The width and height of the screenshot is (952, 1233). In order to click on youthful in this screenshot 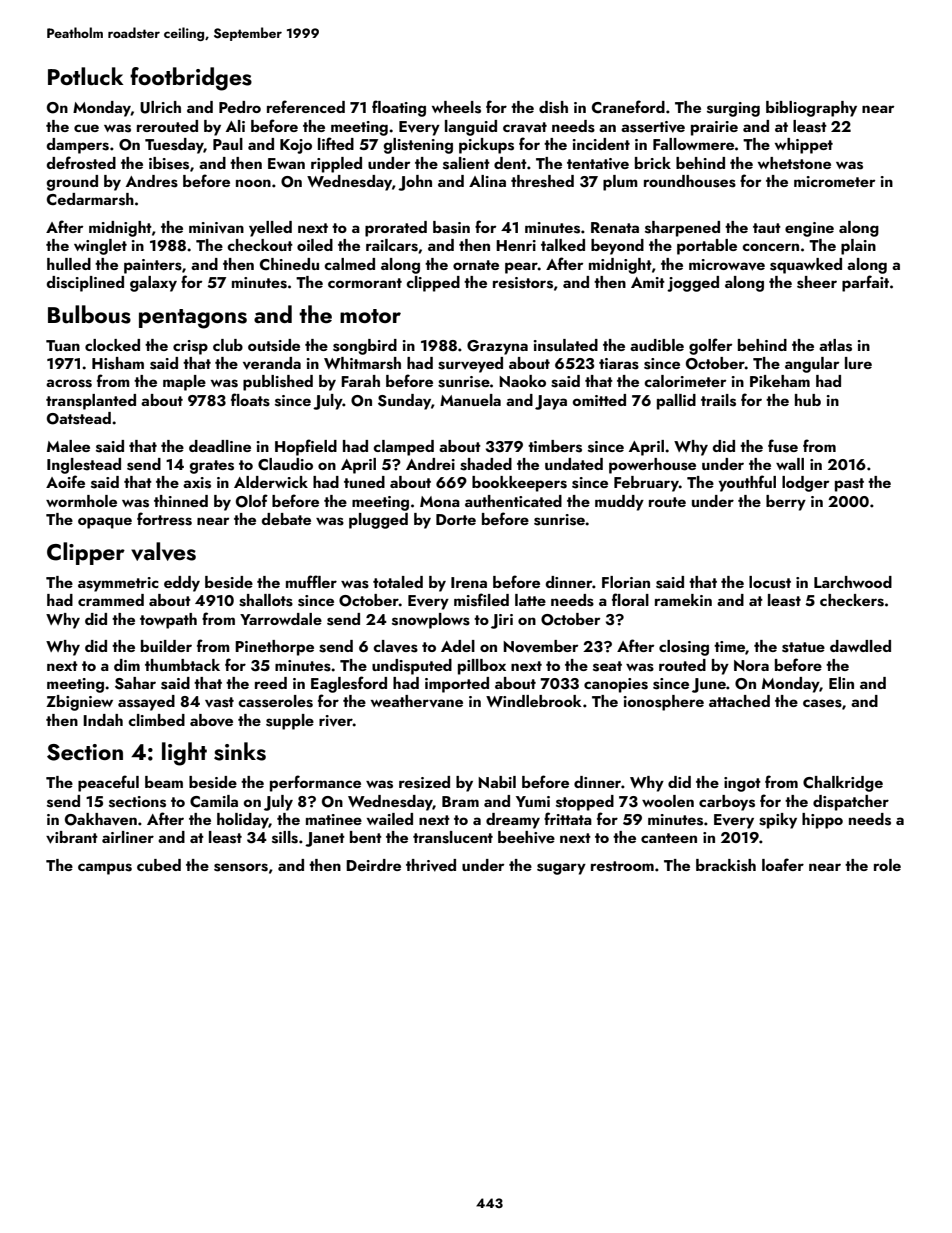, I will do `click(747, 483)`.
